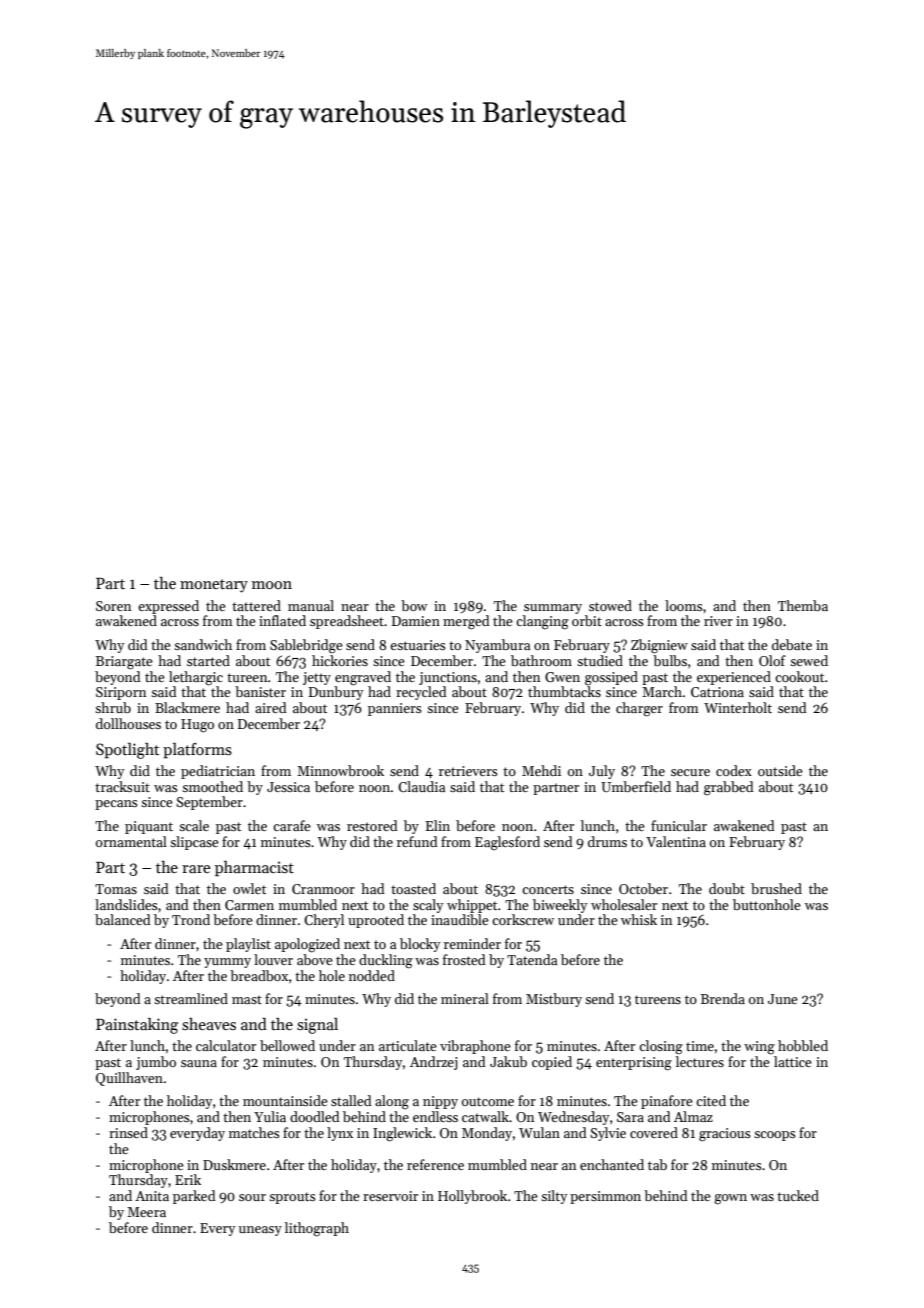 This screenshot has height=1308, width=924. Describe the element at coordinates (414, 605) in the screenshot. I see `bow` at that location.
